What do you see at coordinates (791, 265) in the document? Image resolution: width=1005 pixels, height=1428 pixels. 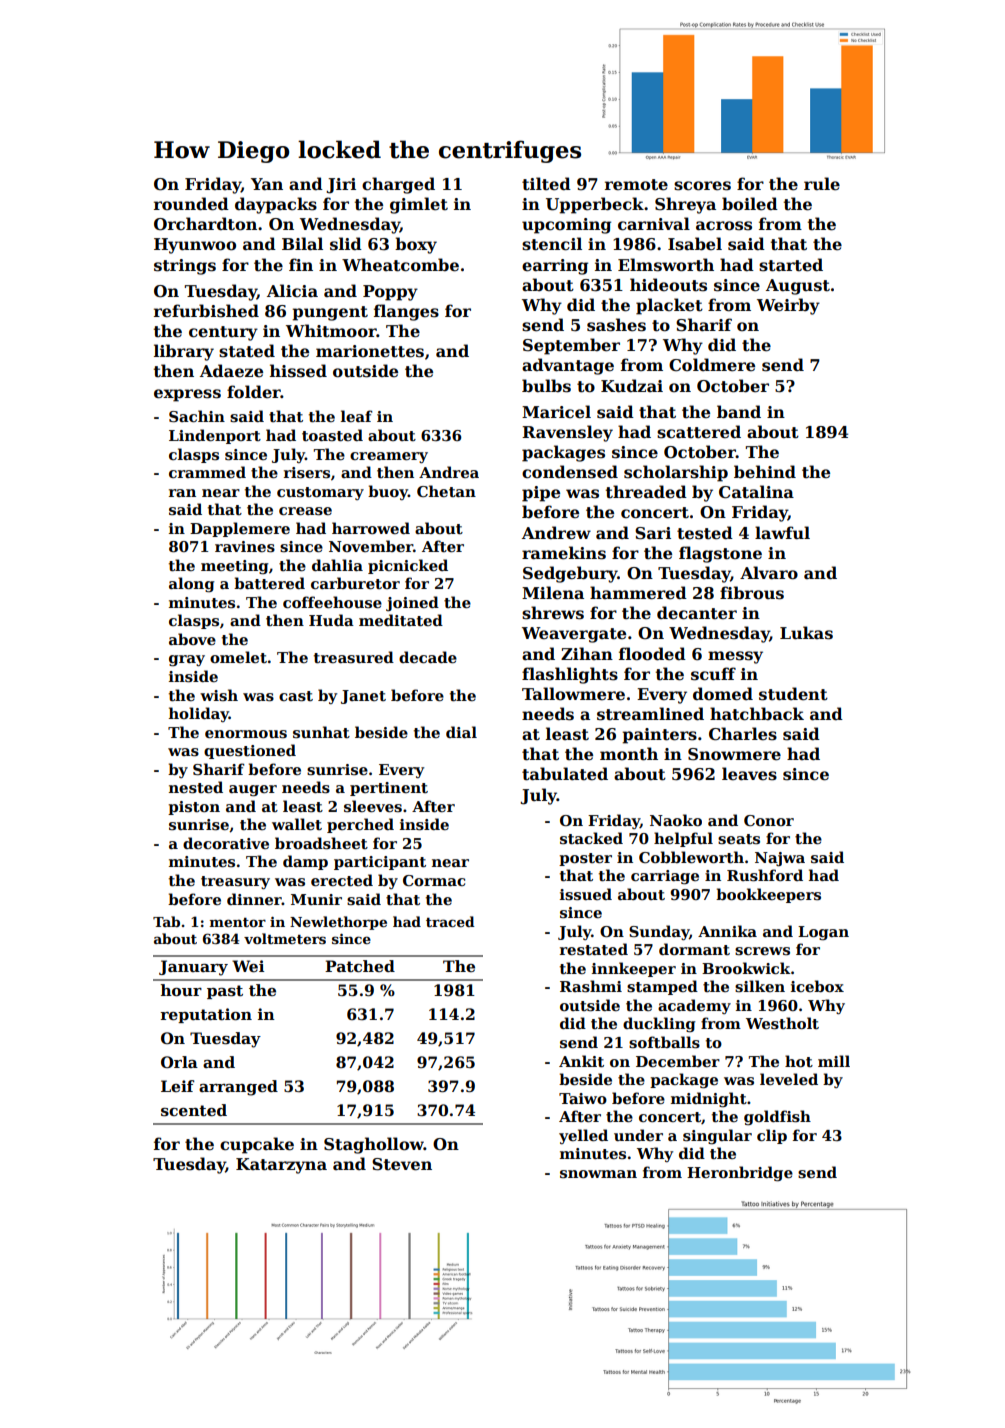 I see `started` at bounding box center [791, 265].
